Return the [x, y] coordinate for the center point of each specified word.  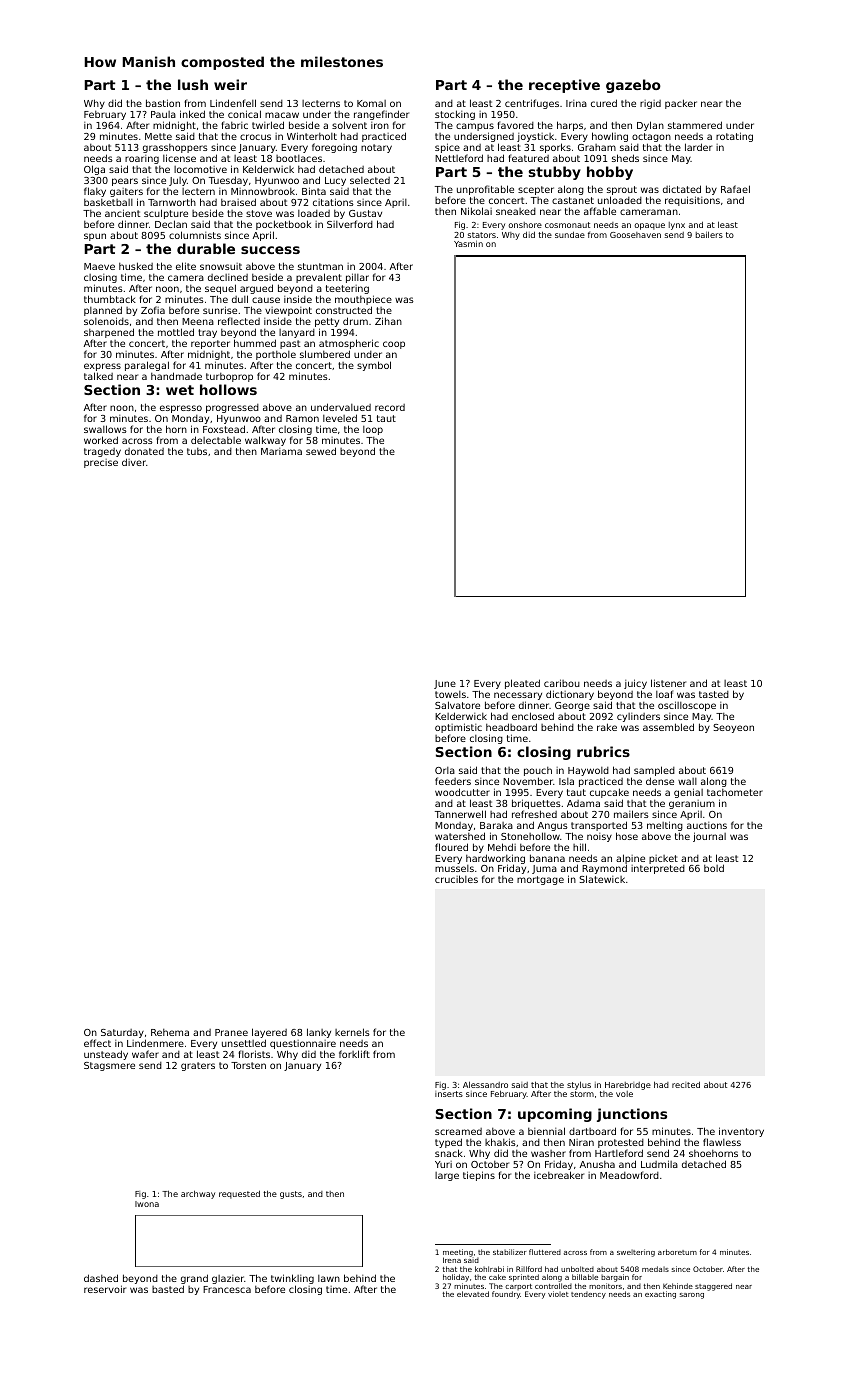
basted [168, 1289]
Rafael [735, 189]
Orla [445, 770]
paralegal [147, 366]
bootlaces [299, 158]
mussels [454, 868]
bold [714, 868]
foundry [506, 1295]
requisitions [692, 201]
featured [528, 158]
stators [482, 235]
